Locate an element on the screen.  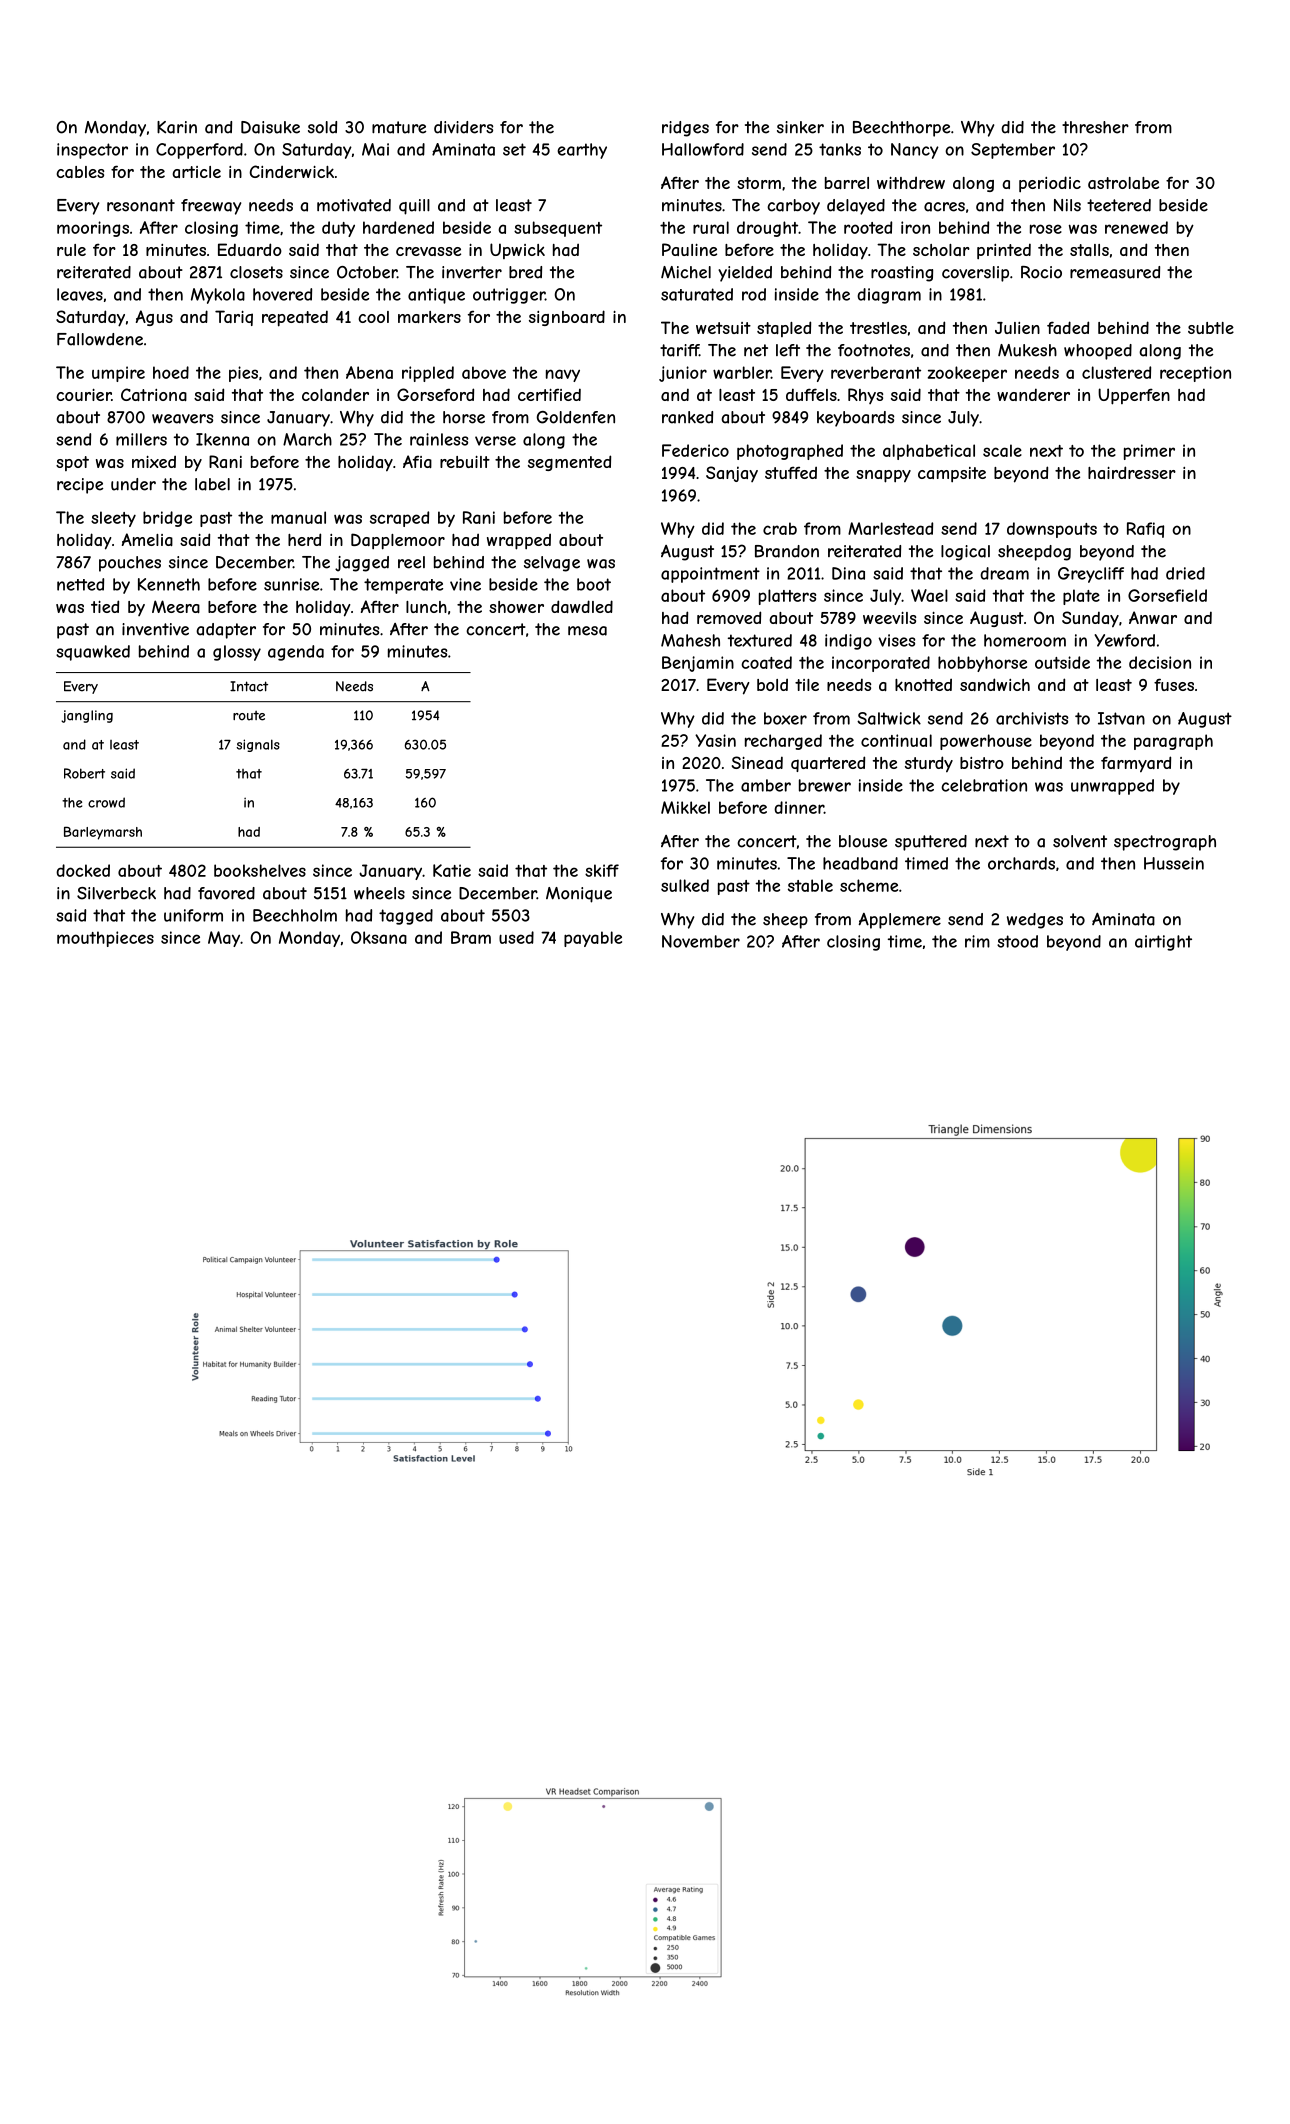
hairdresser is located at coordinates (1132, 472).
